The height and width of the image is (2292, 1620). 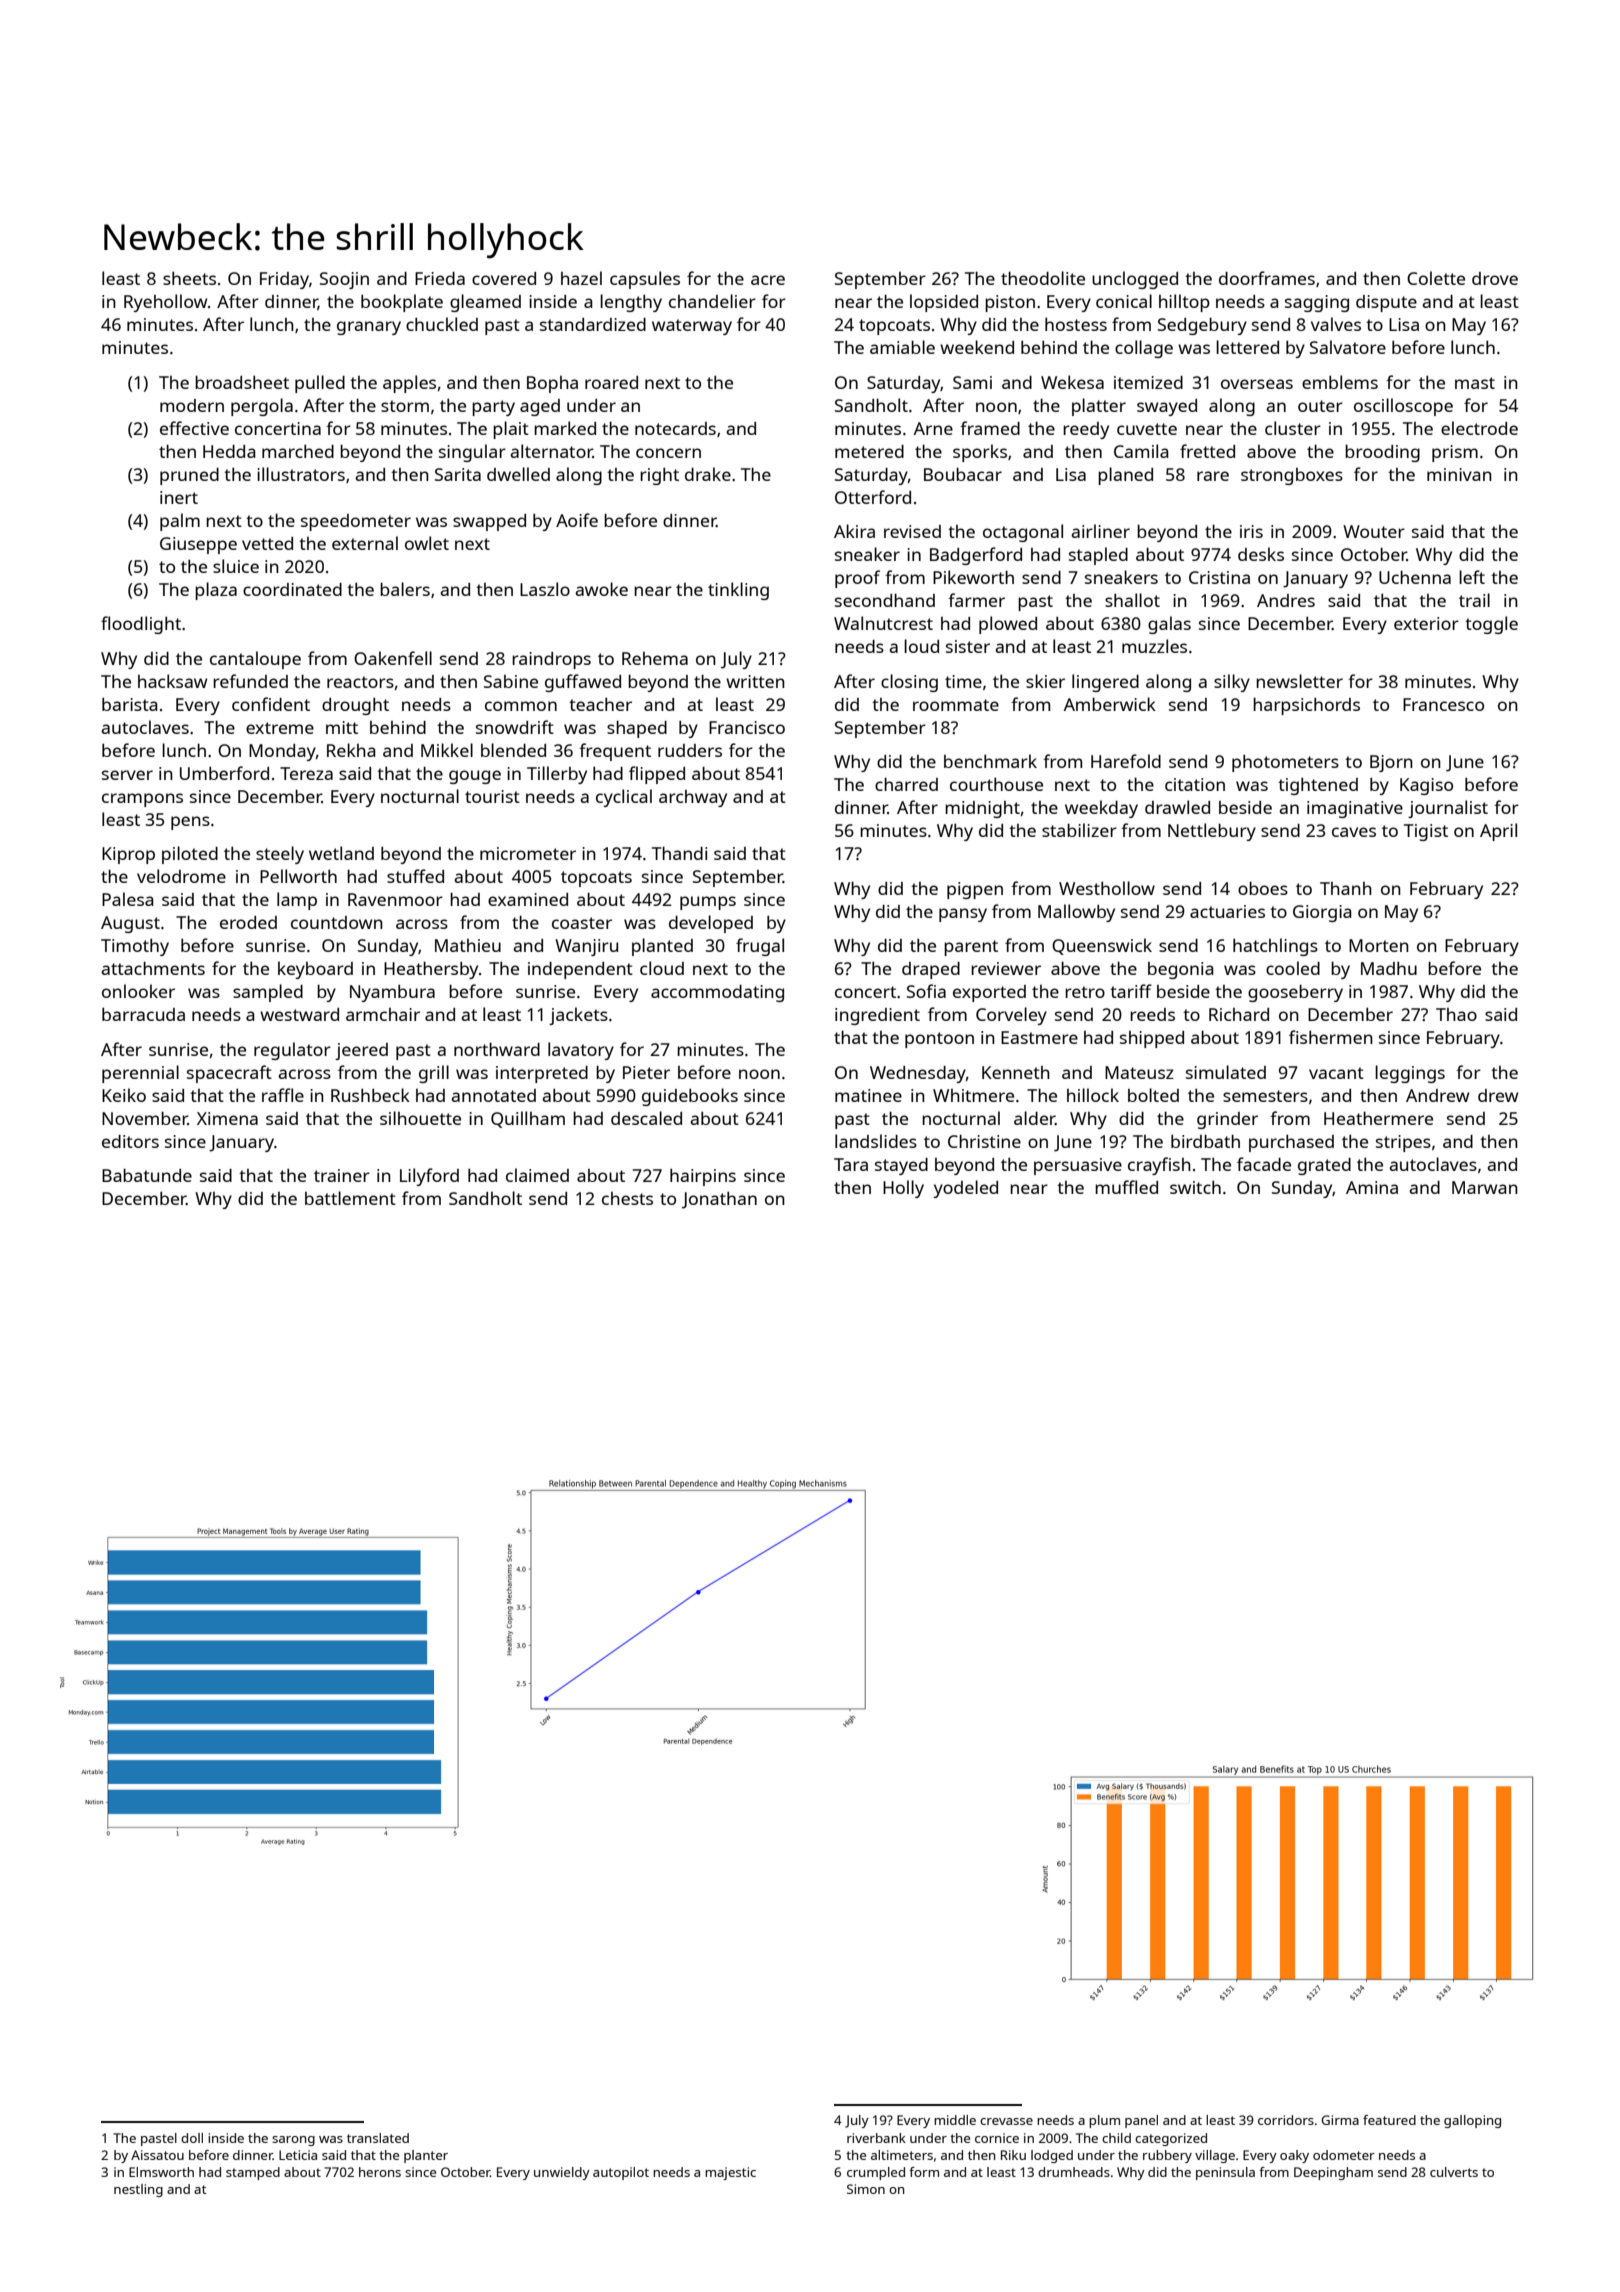 I want to click on autopilot, so click(x=621, y=2173).
